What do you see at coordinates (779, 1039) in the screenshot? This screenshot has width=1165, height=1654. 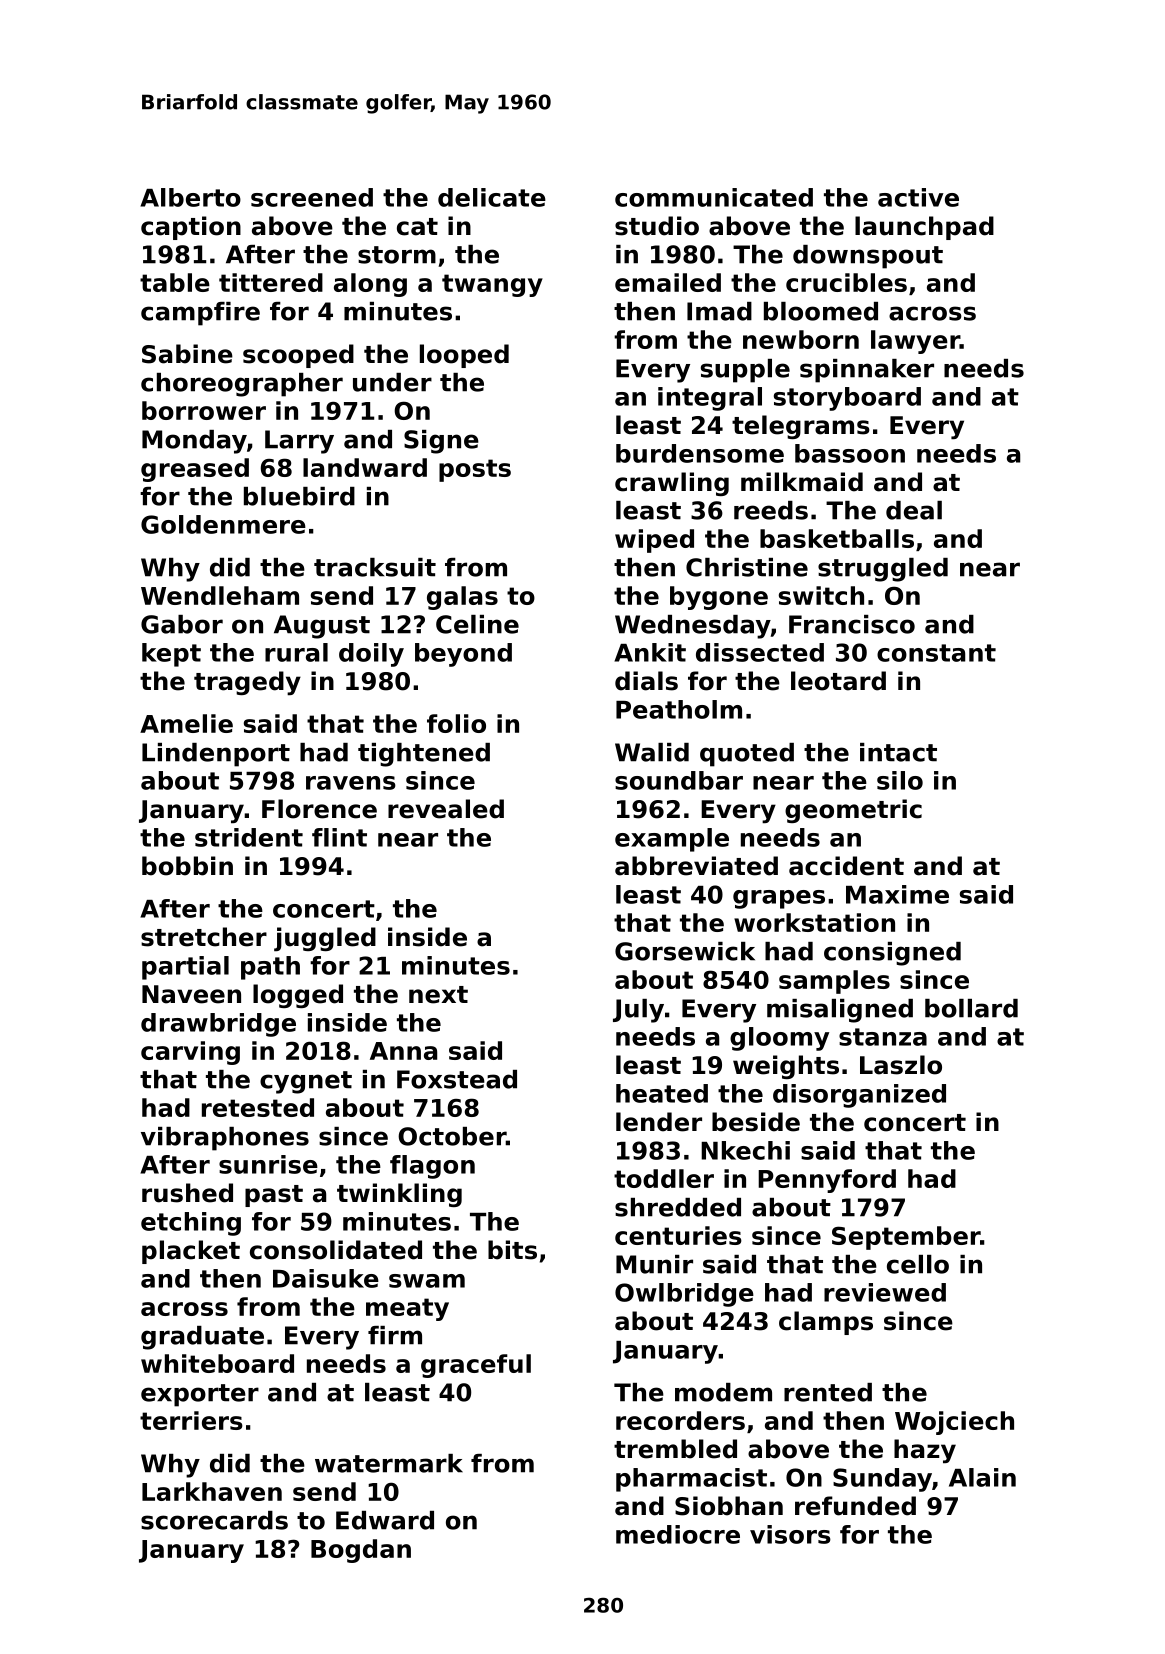 I see `gloomy` at bounding box center [779, 1039].
